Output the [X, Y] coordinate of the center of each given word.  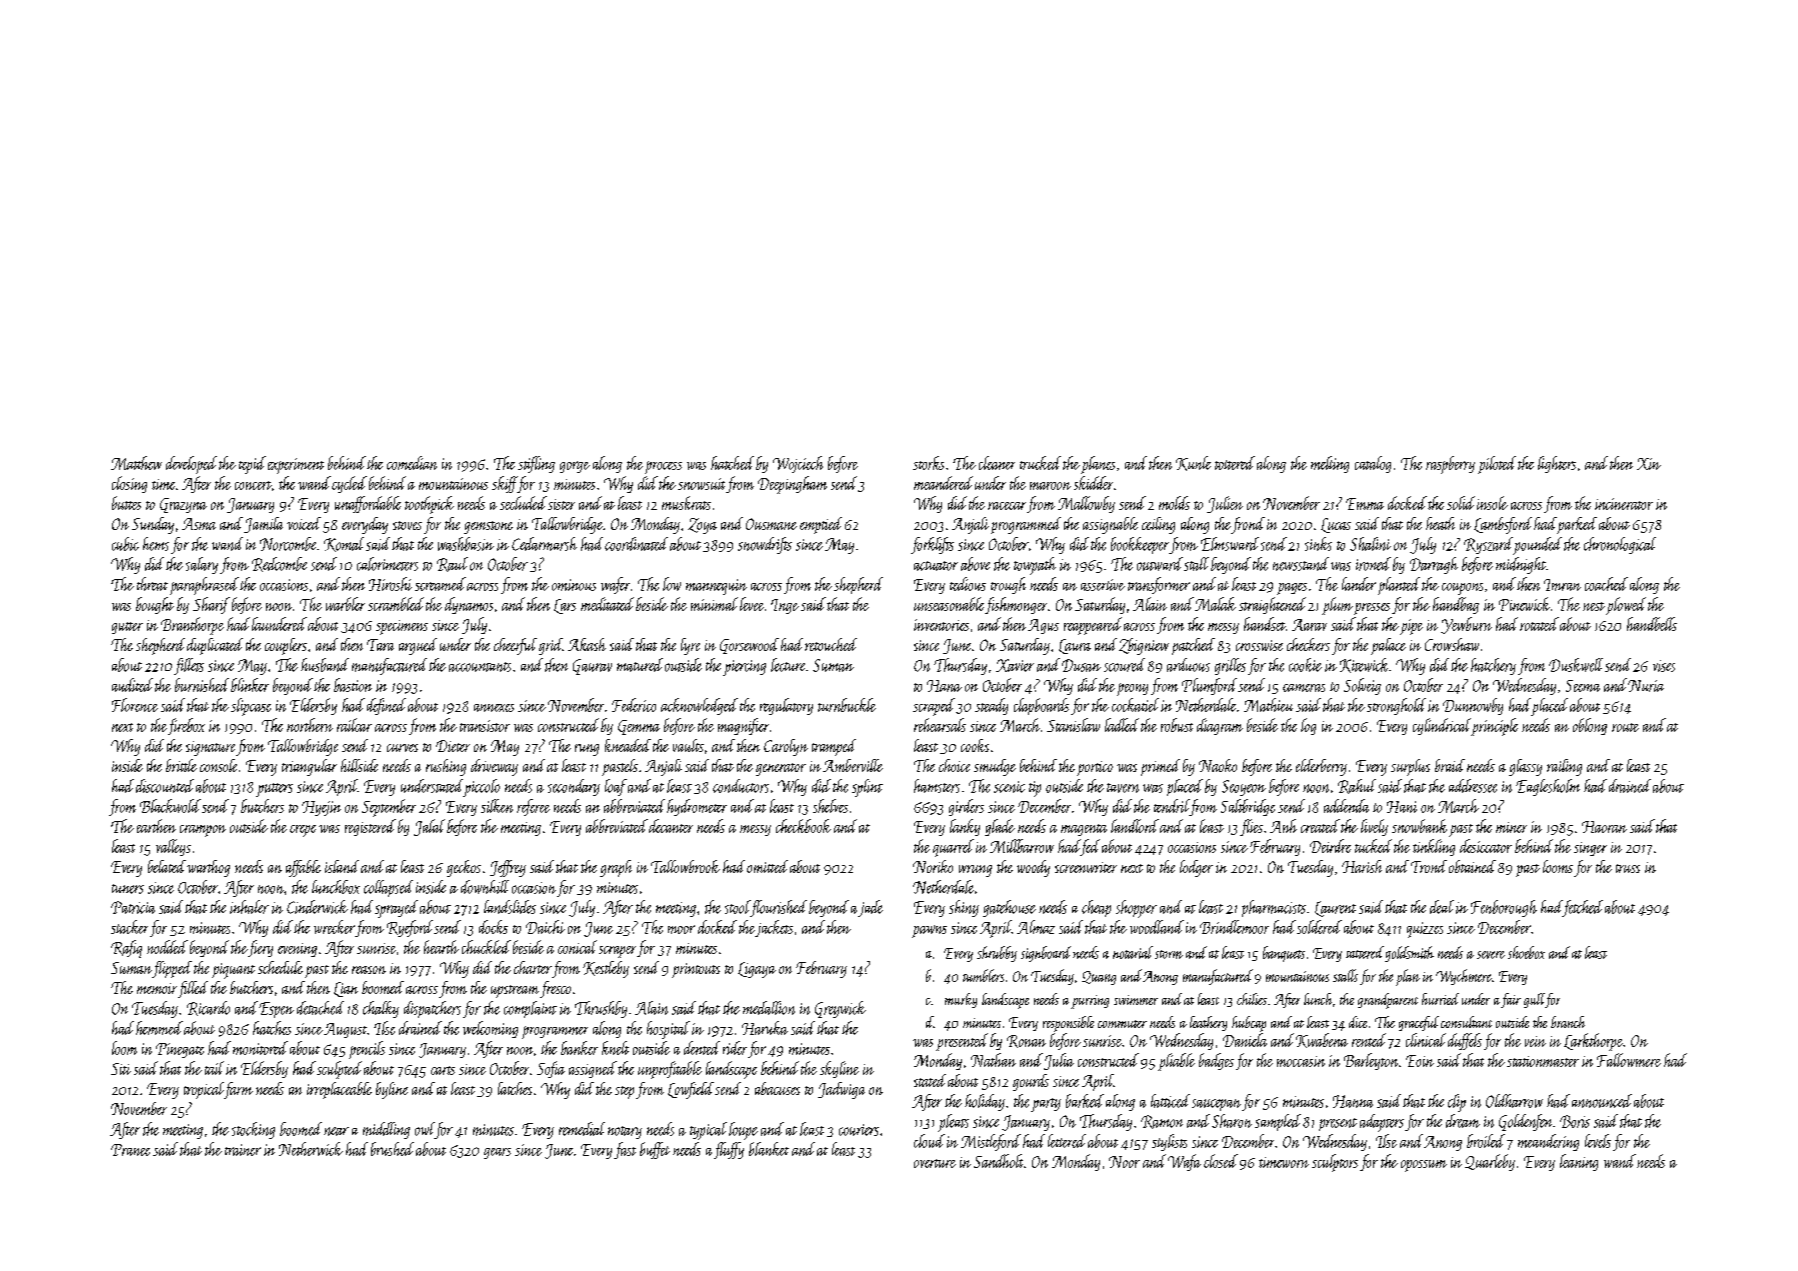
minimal [714, 604]
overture [935, 1163]
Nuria [1646, 686]
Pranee [130, 1150]
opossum [1424, 1166]
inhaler [249, 907]
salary [202, 565]
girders [966, 807]
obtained [1472, 866]
